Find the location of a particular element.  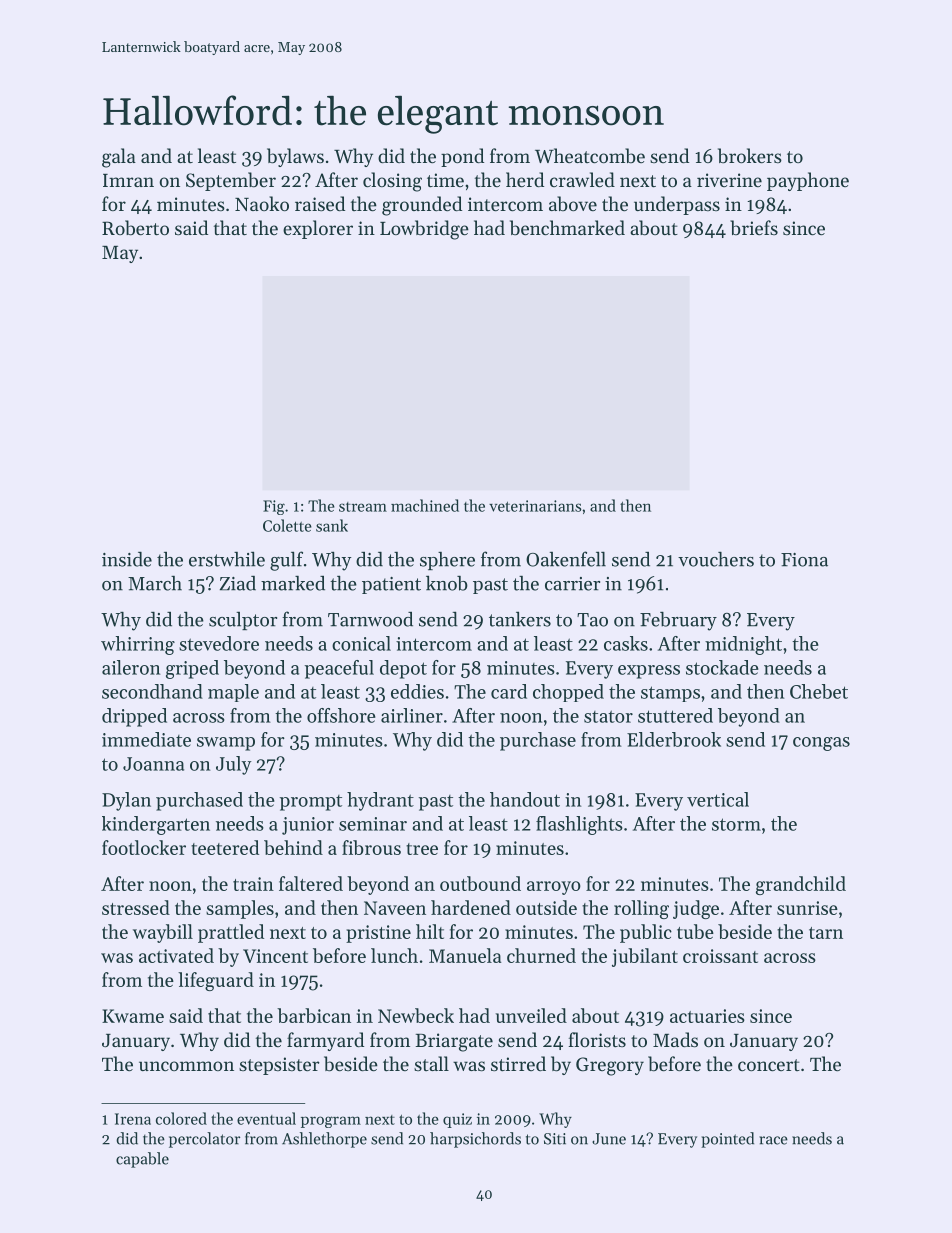

inside is located at coordinates (127, 559).
